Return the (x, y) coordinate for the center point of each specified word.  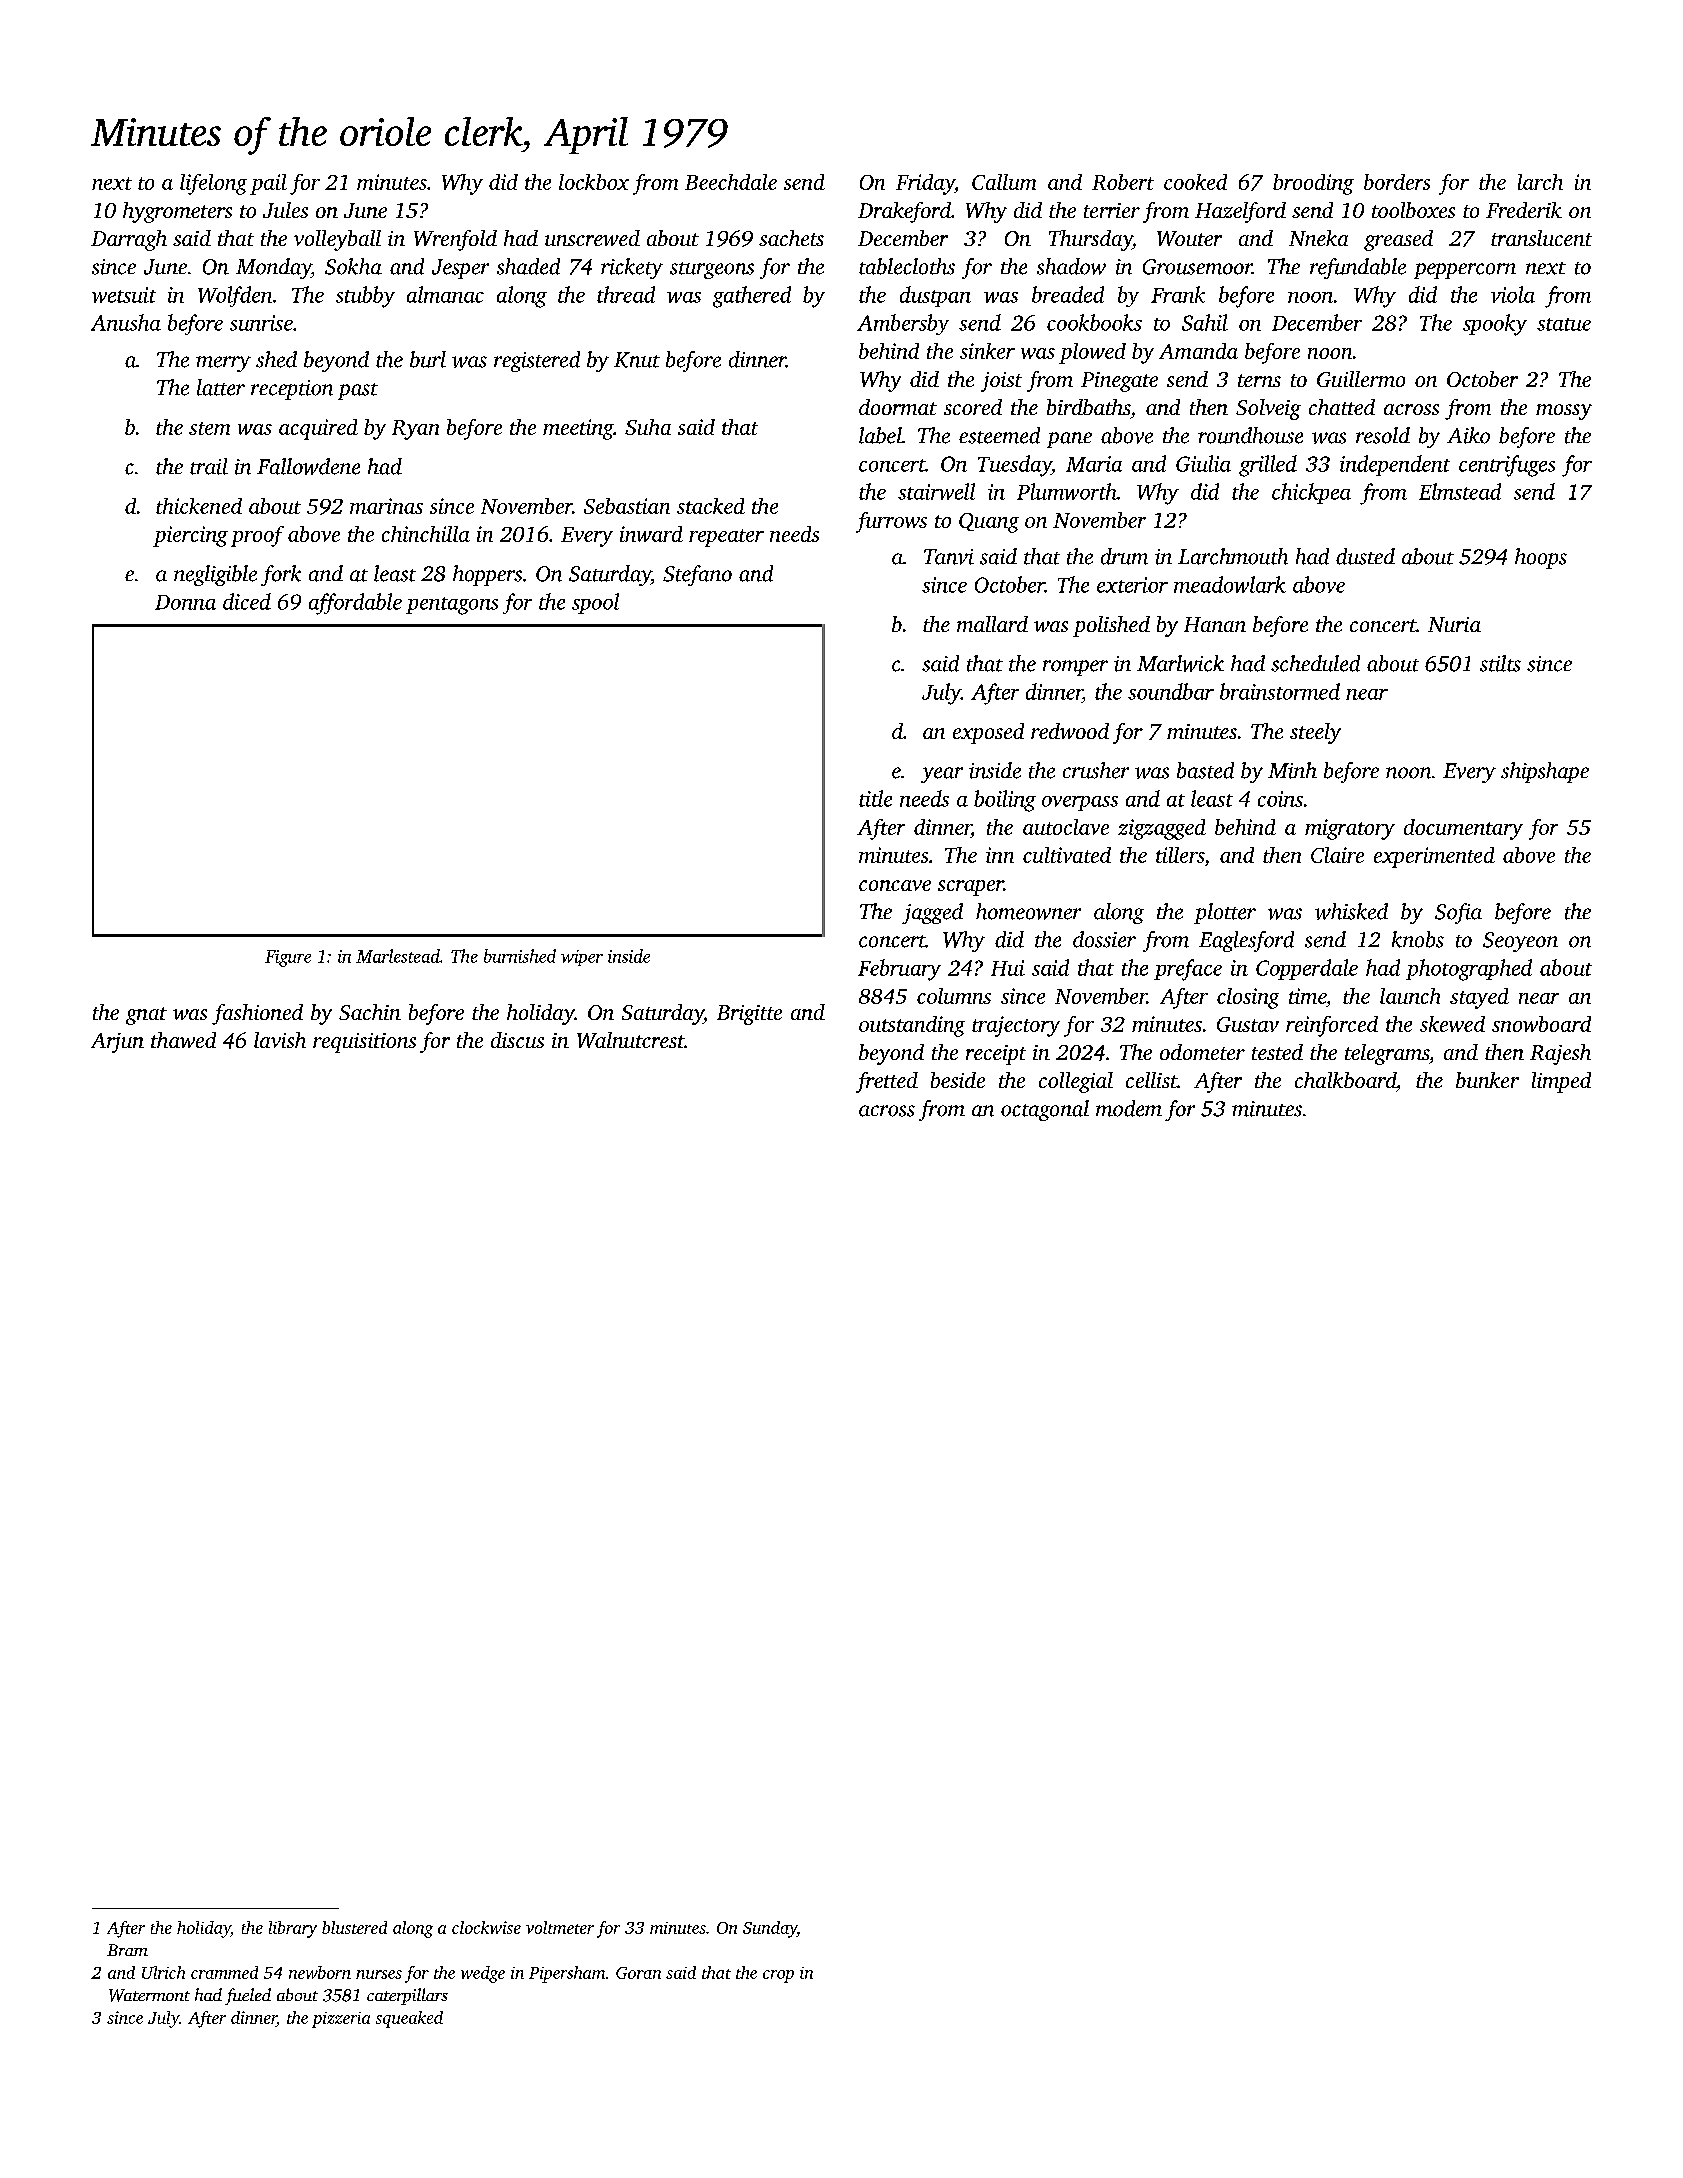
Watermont (149, 1995)
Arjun (117, 1043)
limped (1561, 1082)
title (875, 798)
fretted (887, 1082)
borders (1397, 182)
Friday (925, 184)
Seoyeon (1520, 942)
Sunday (770, 1929)
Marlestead (398, 956)
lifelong (213, 184)
